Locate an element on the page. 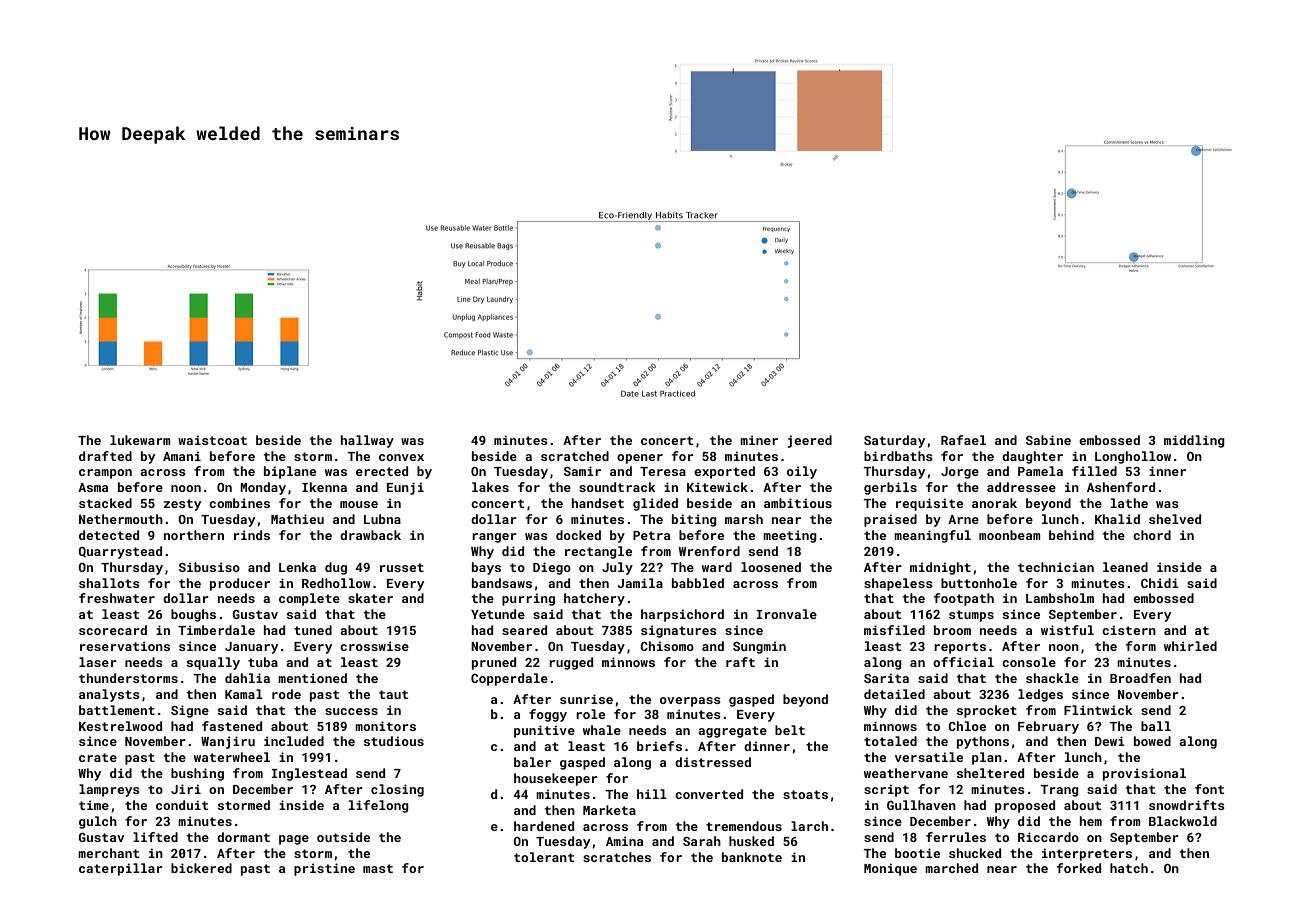 The image size is (1308, 924). hill is located at coordinates (652, 794).
